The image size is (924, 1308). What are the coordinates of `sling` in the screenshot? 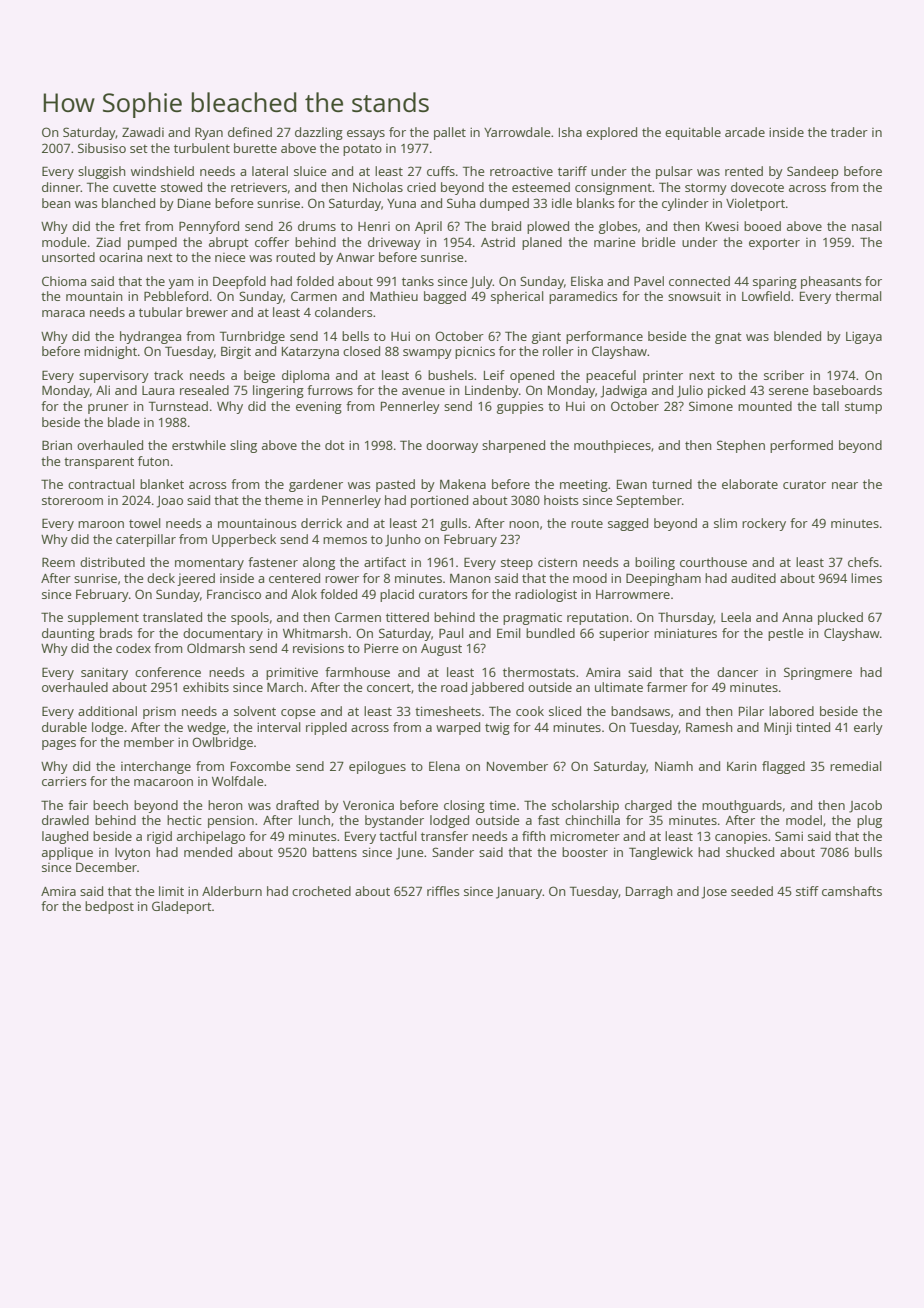 It's located at (243, 446).
